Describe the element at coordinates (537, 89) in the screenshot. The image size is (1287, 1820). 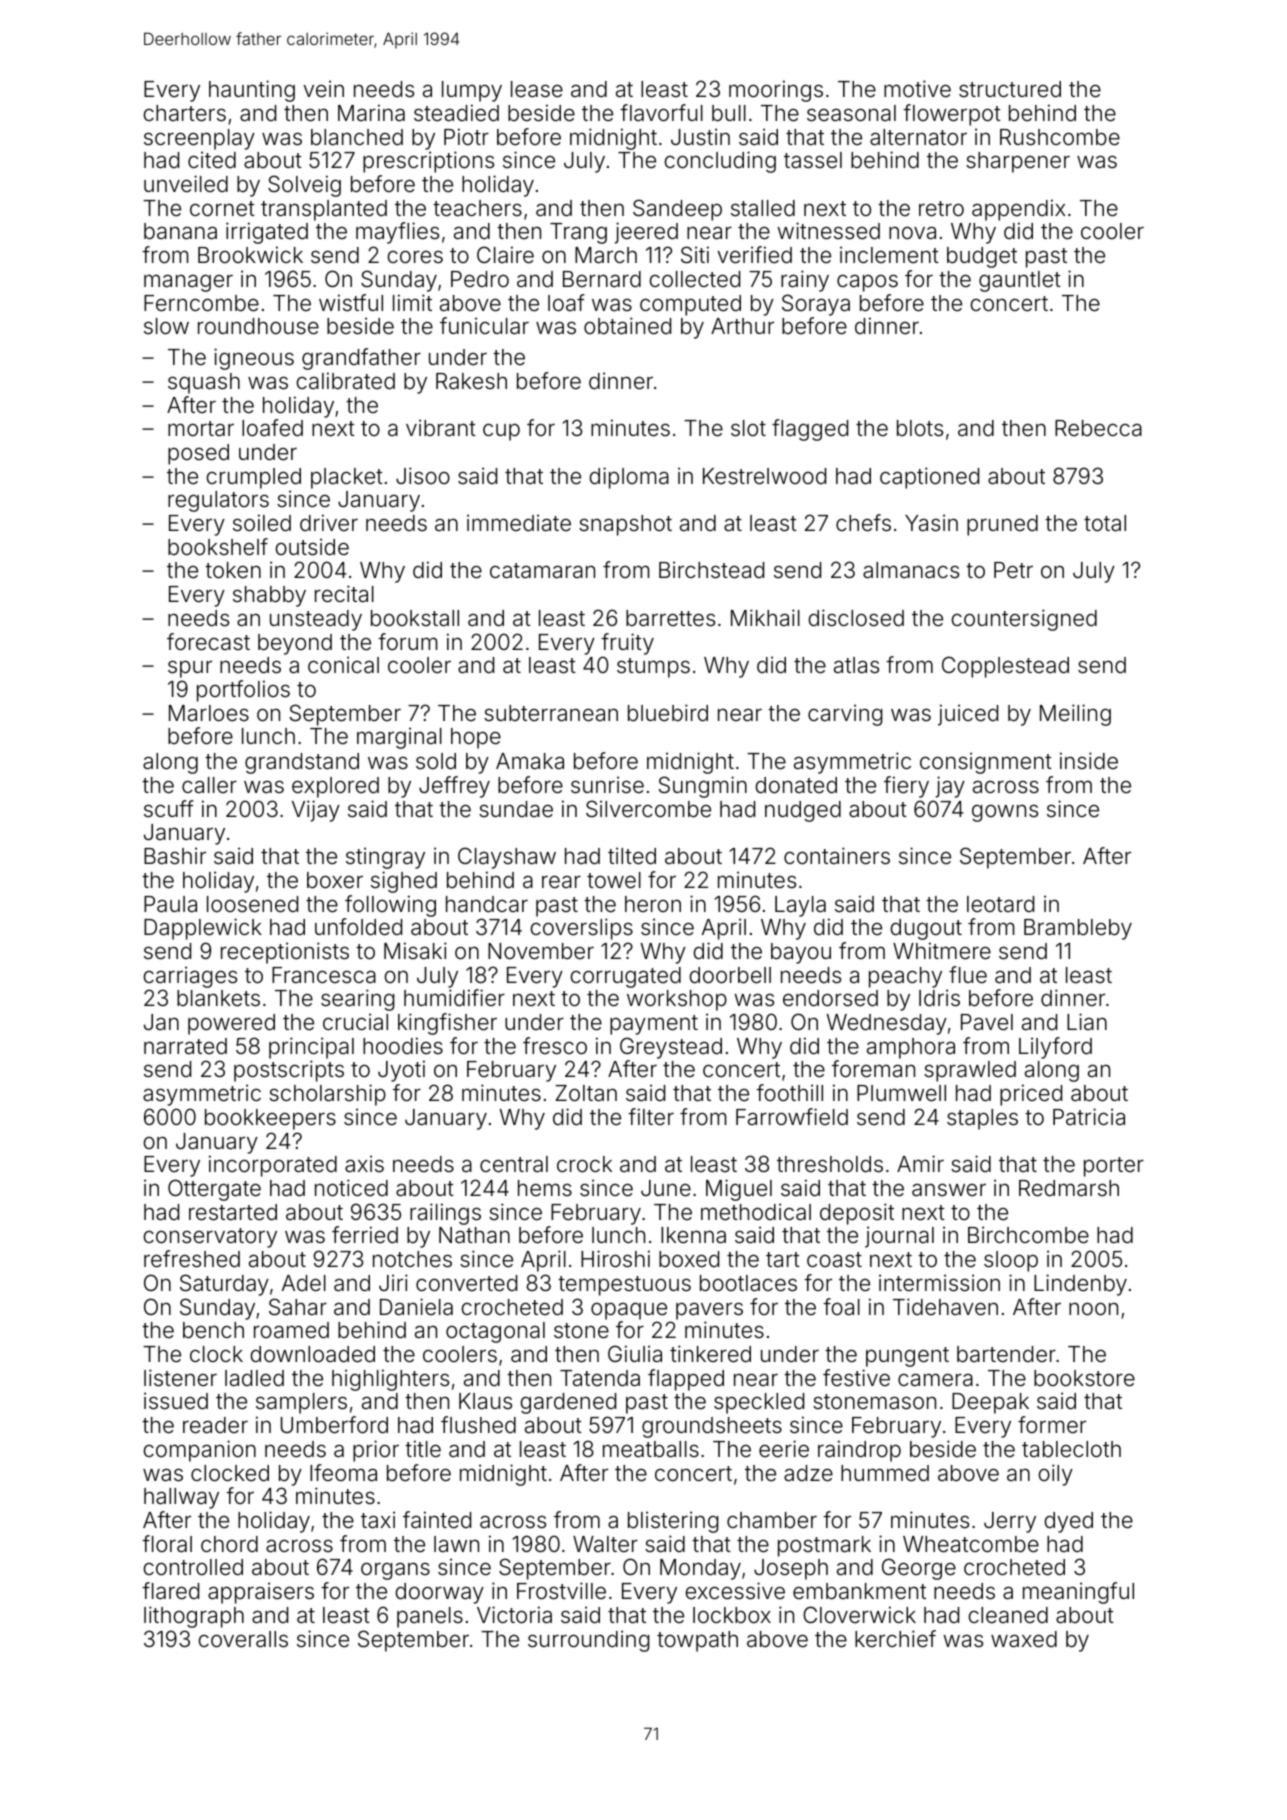
I see `lease` at that location.
